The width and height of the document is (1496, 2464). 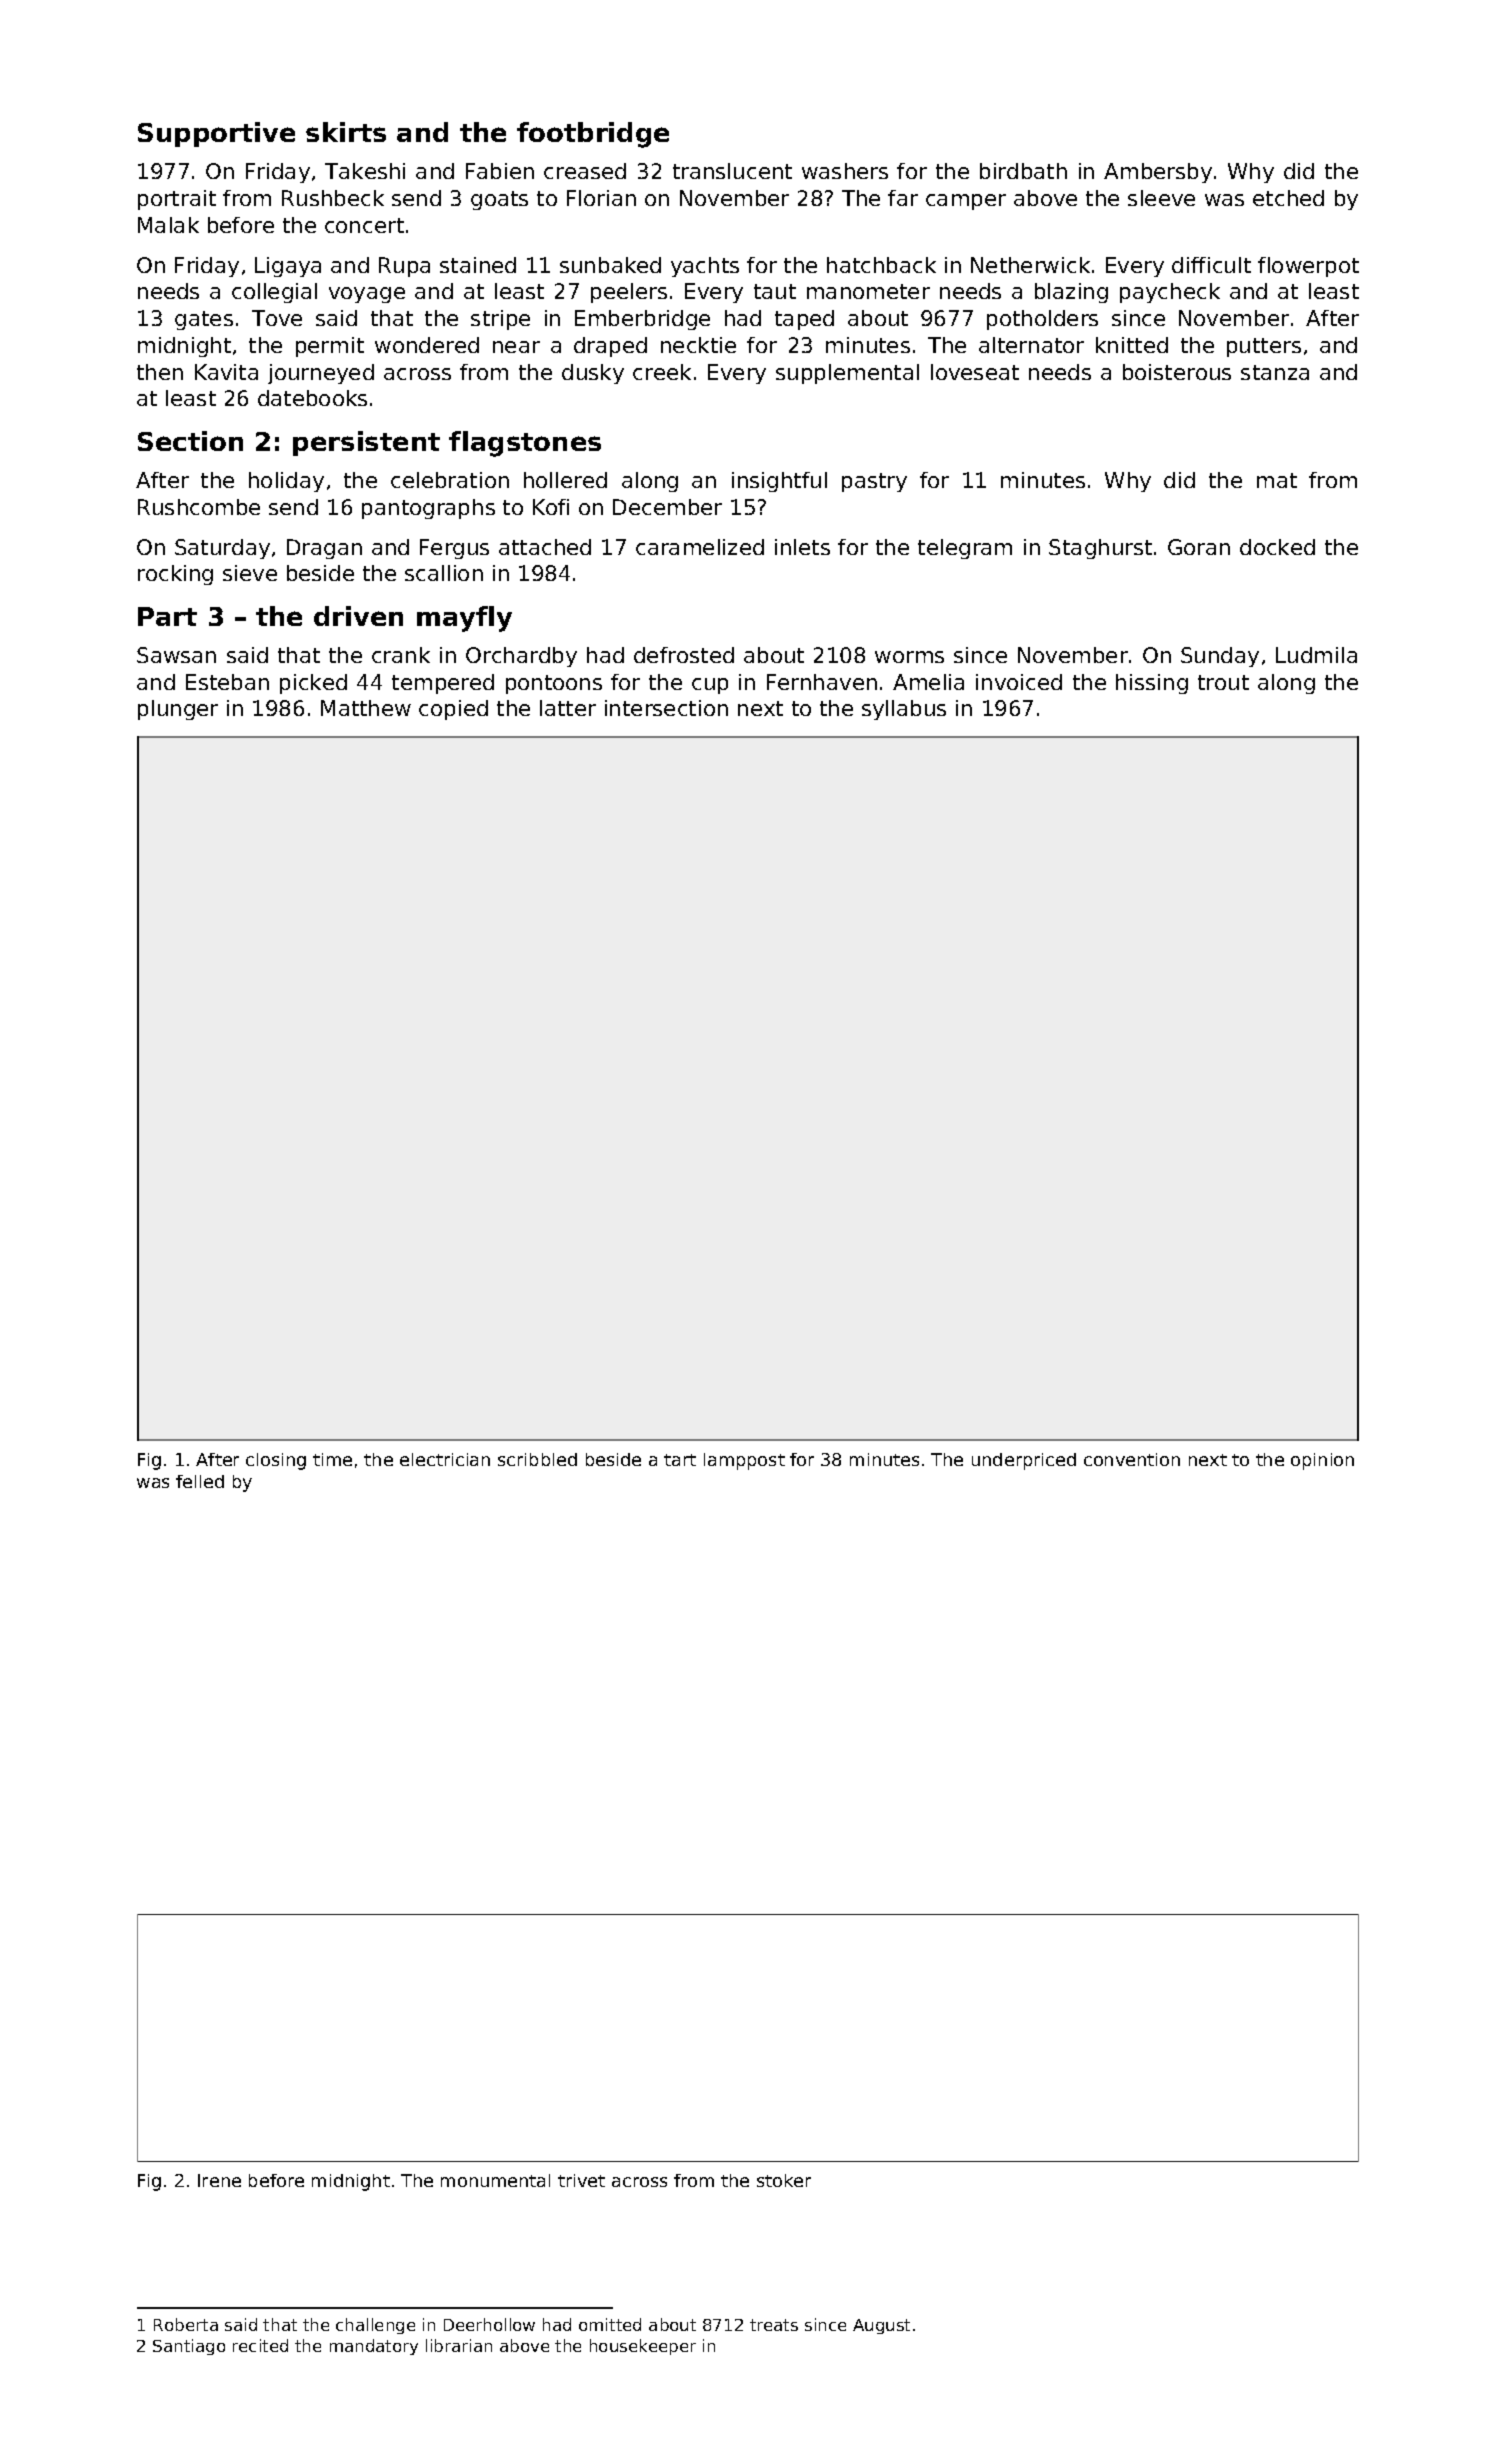 What do you see at coordinates (774, 2325) in the document?
I see `treats` at bounding box center [774, 2325].
